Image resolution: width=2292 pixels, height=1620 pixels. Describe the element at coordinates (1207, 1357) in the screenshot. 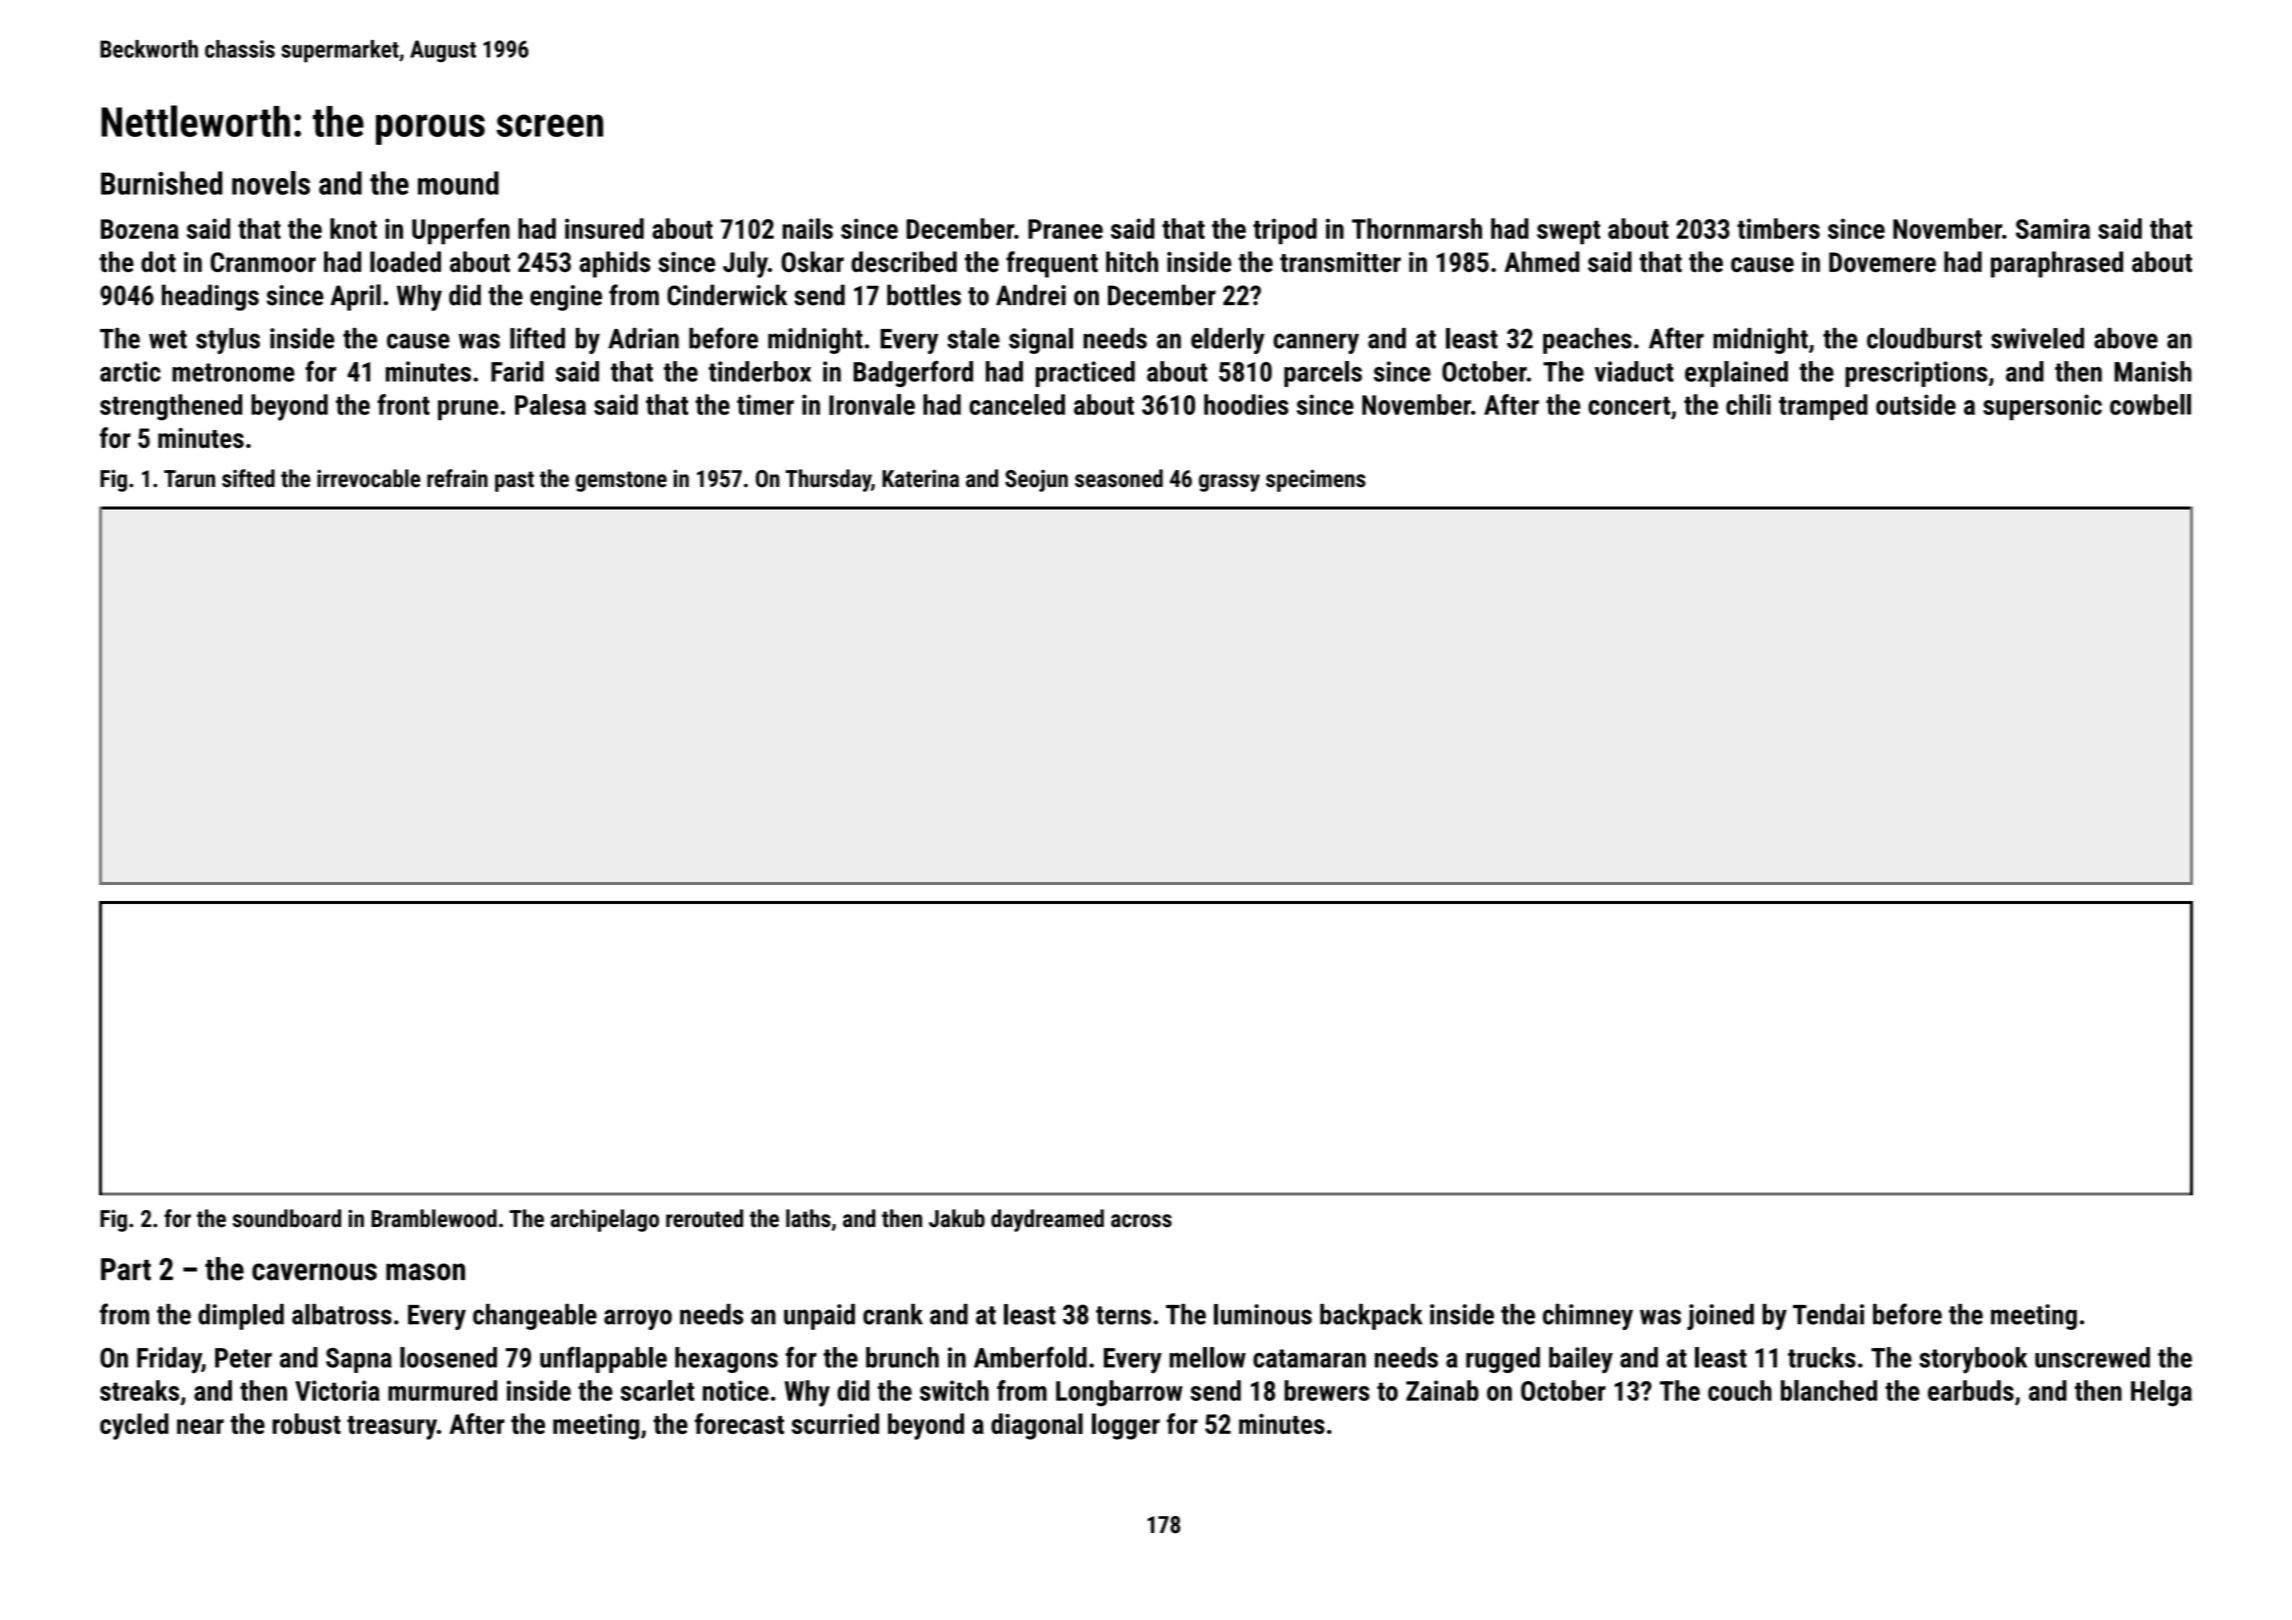

I see `mellow` at that location.
